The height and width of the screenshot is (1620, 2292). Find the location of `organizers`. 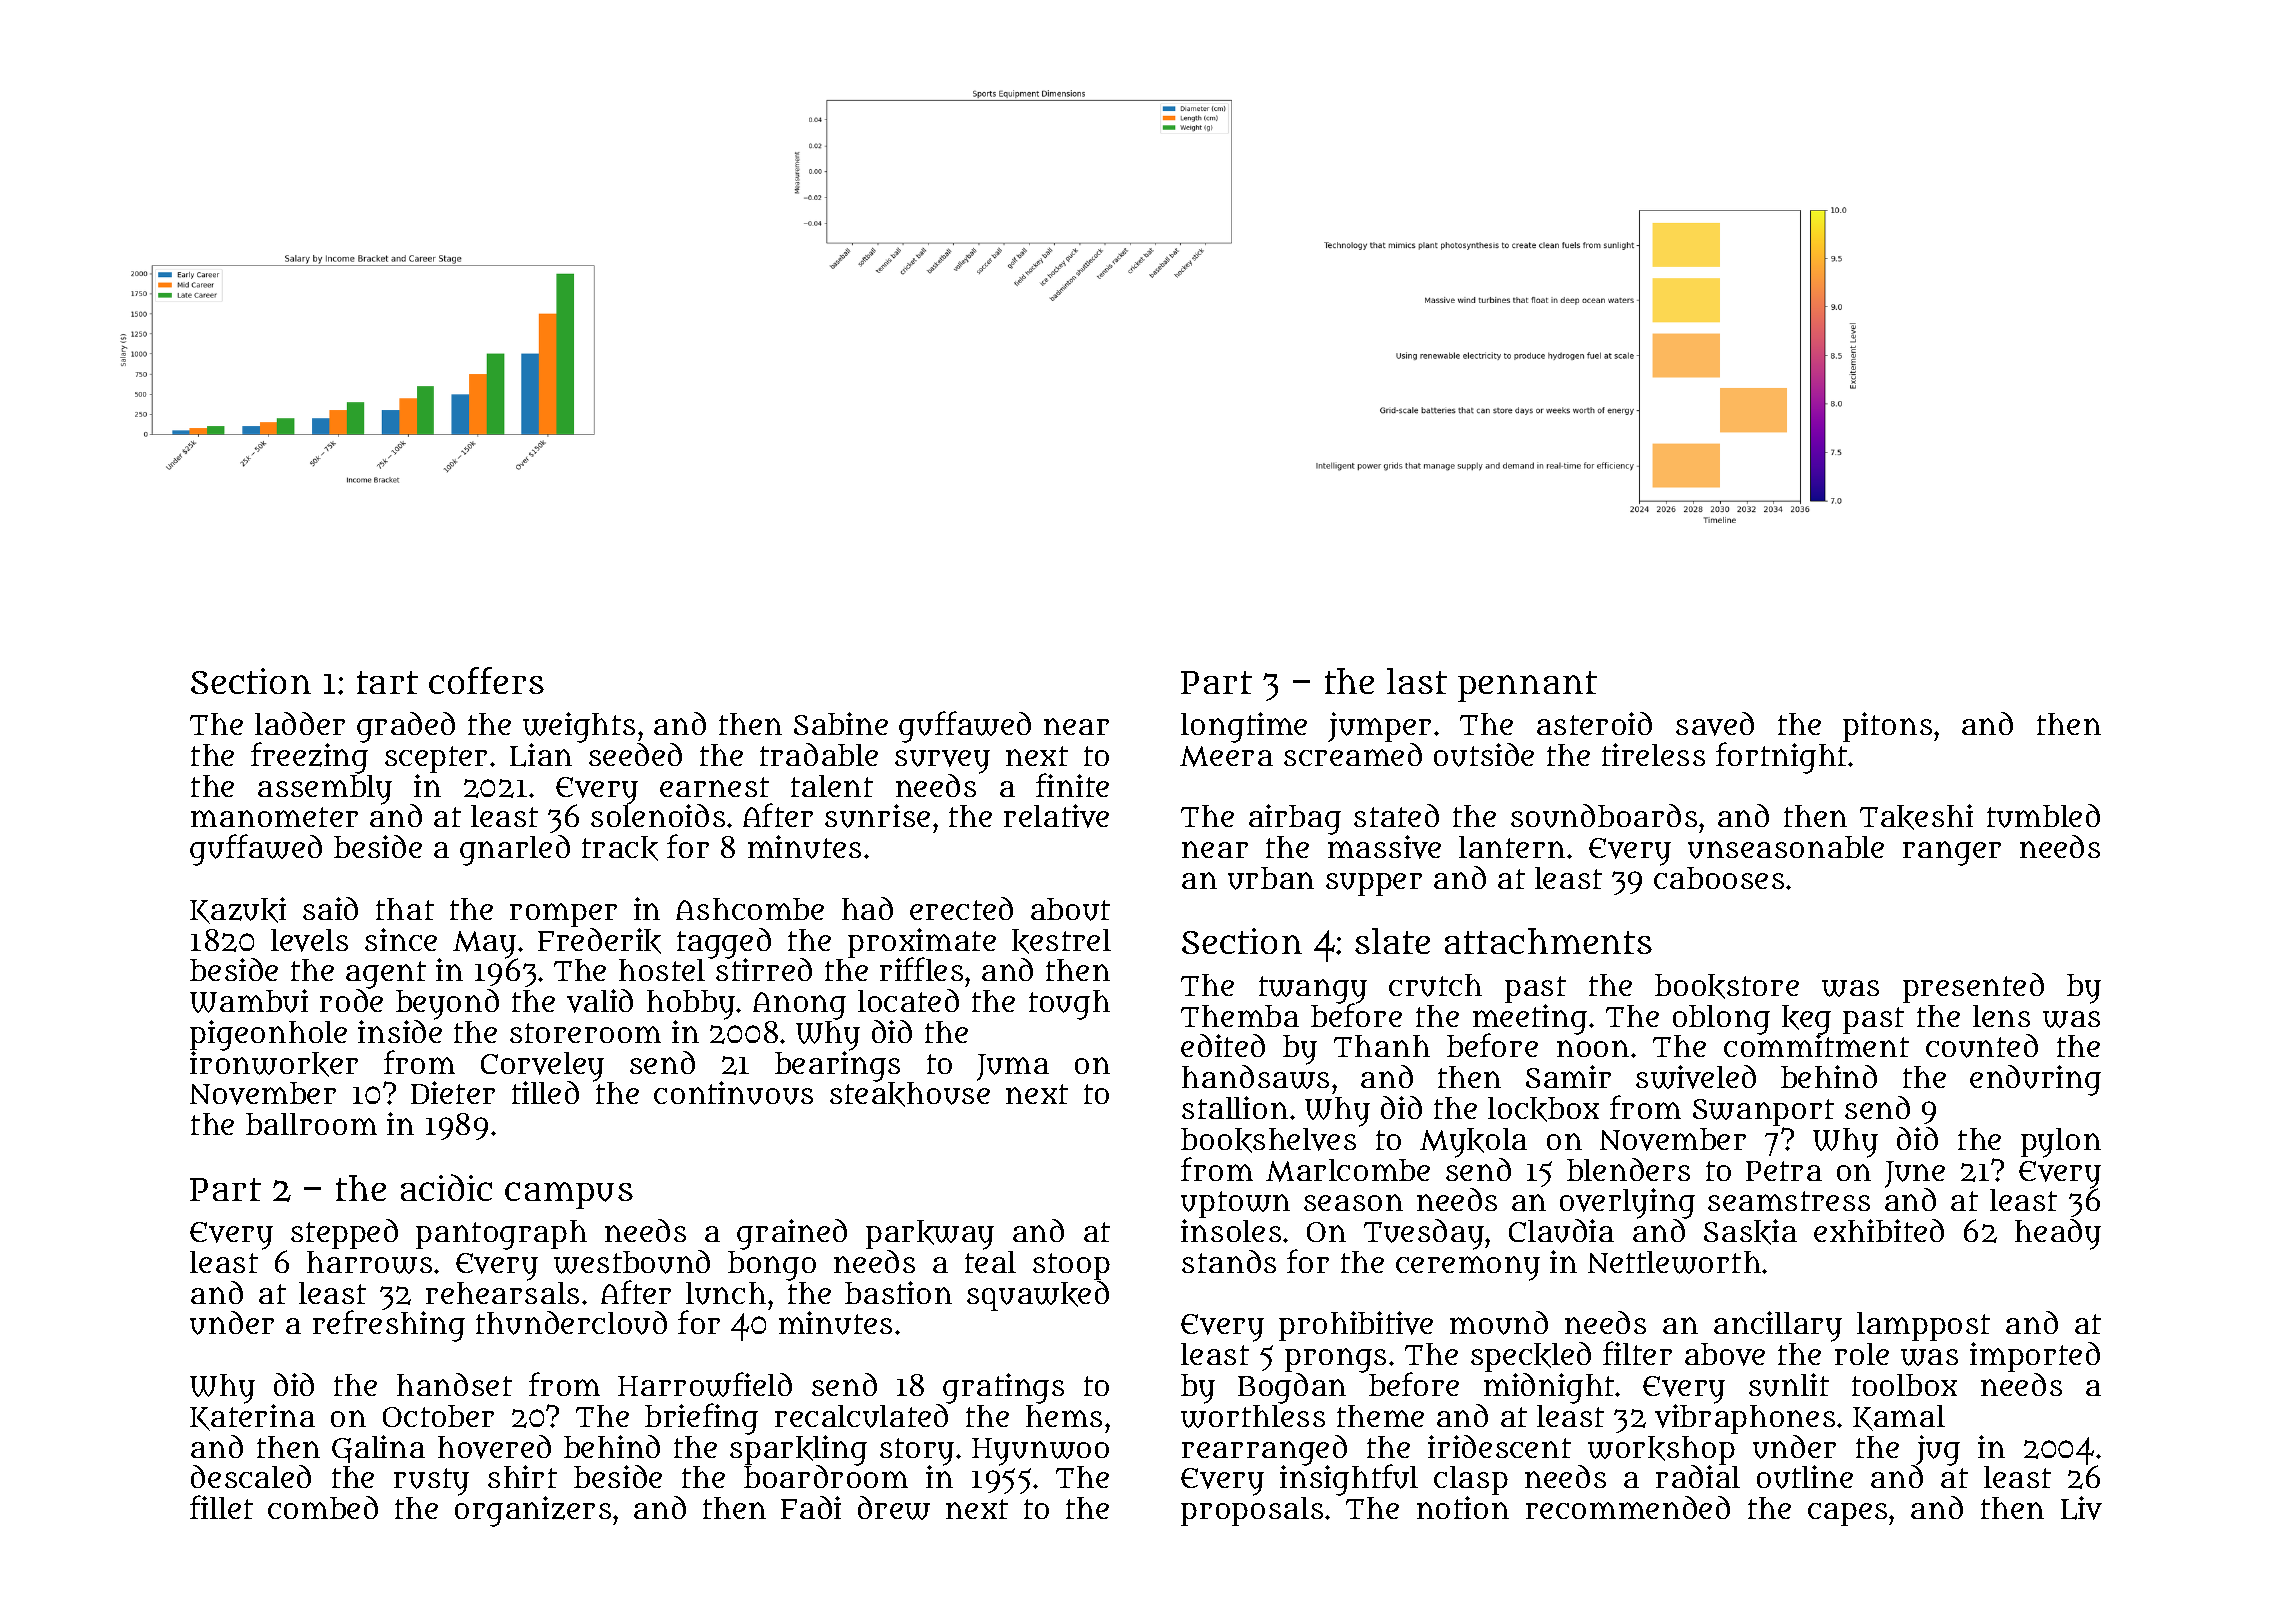

organizers is located at coordinates (533, 1511).
